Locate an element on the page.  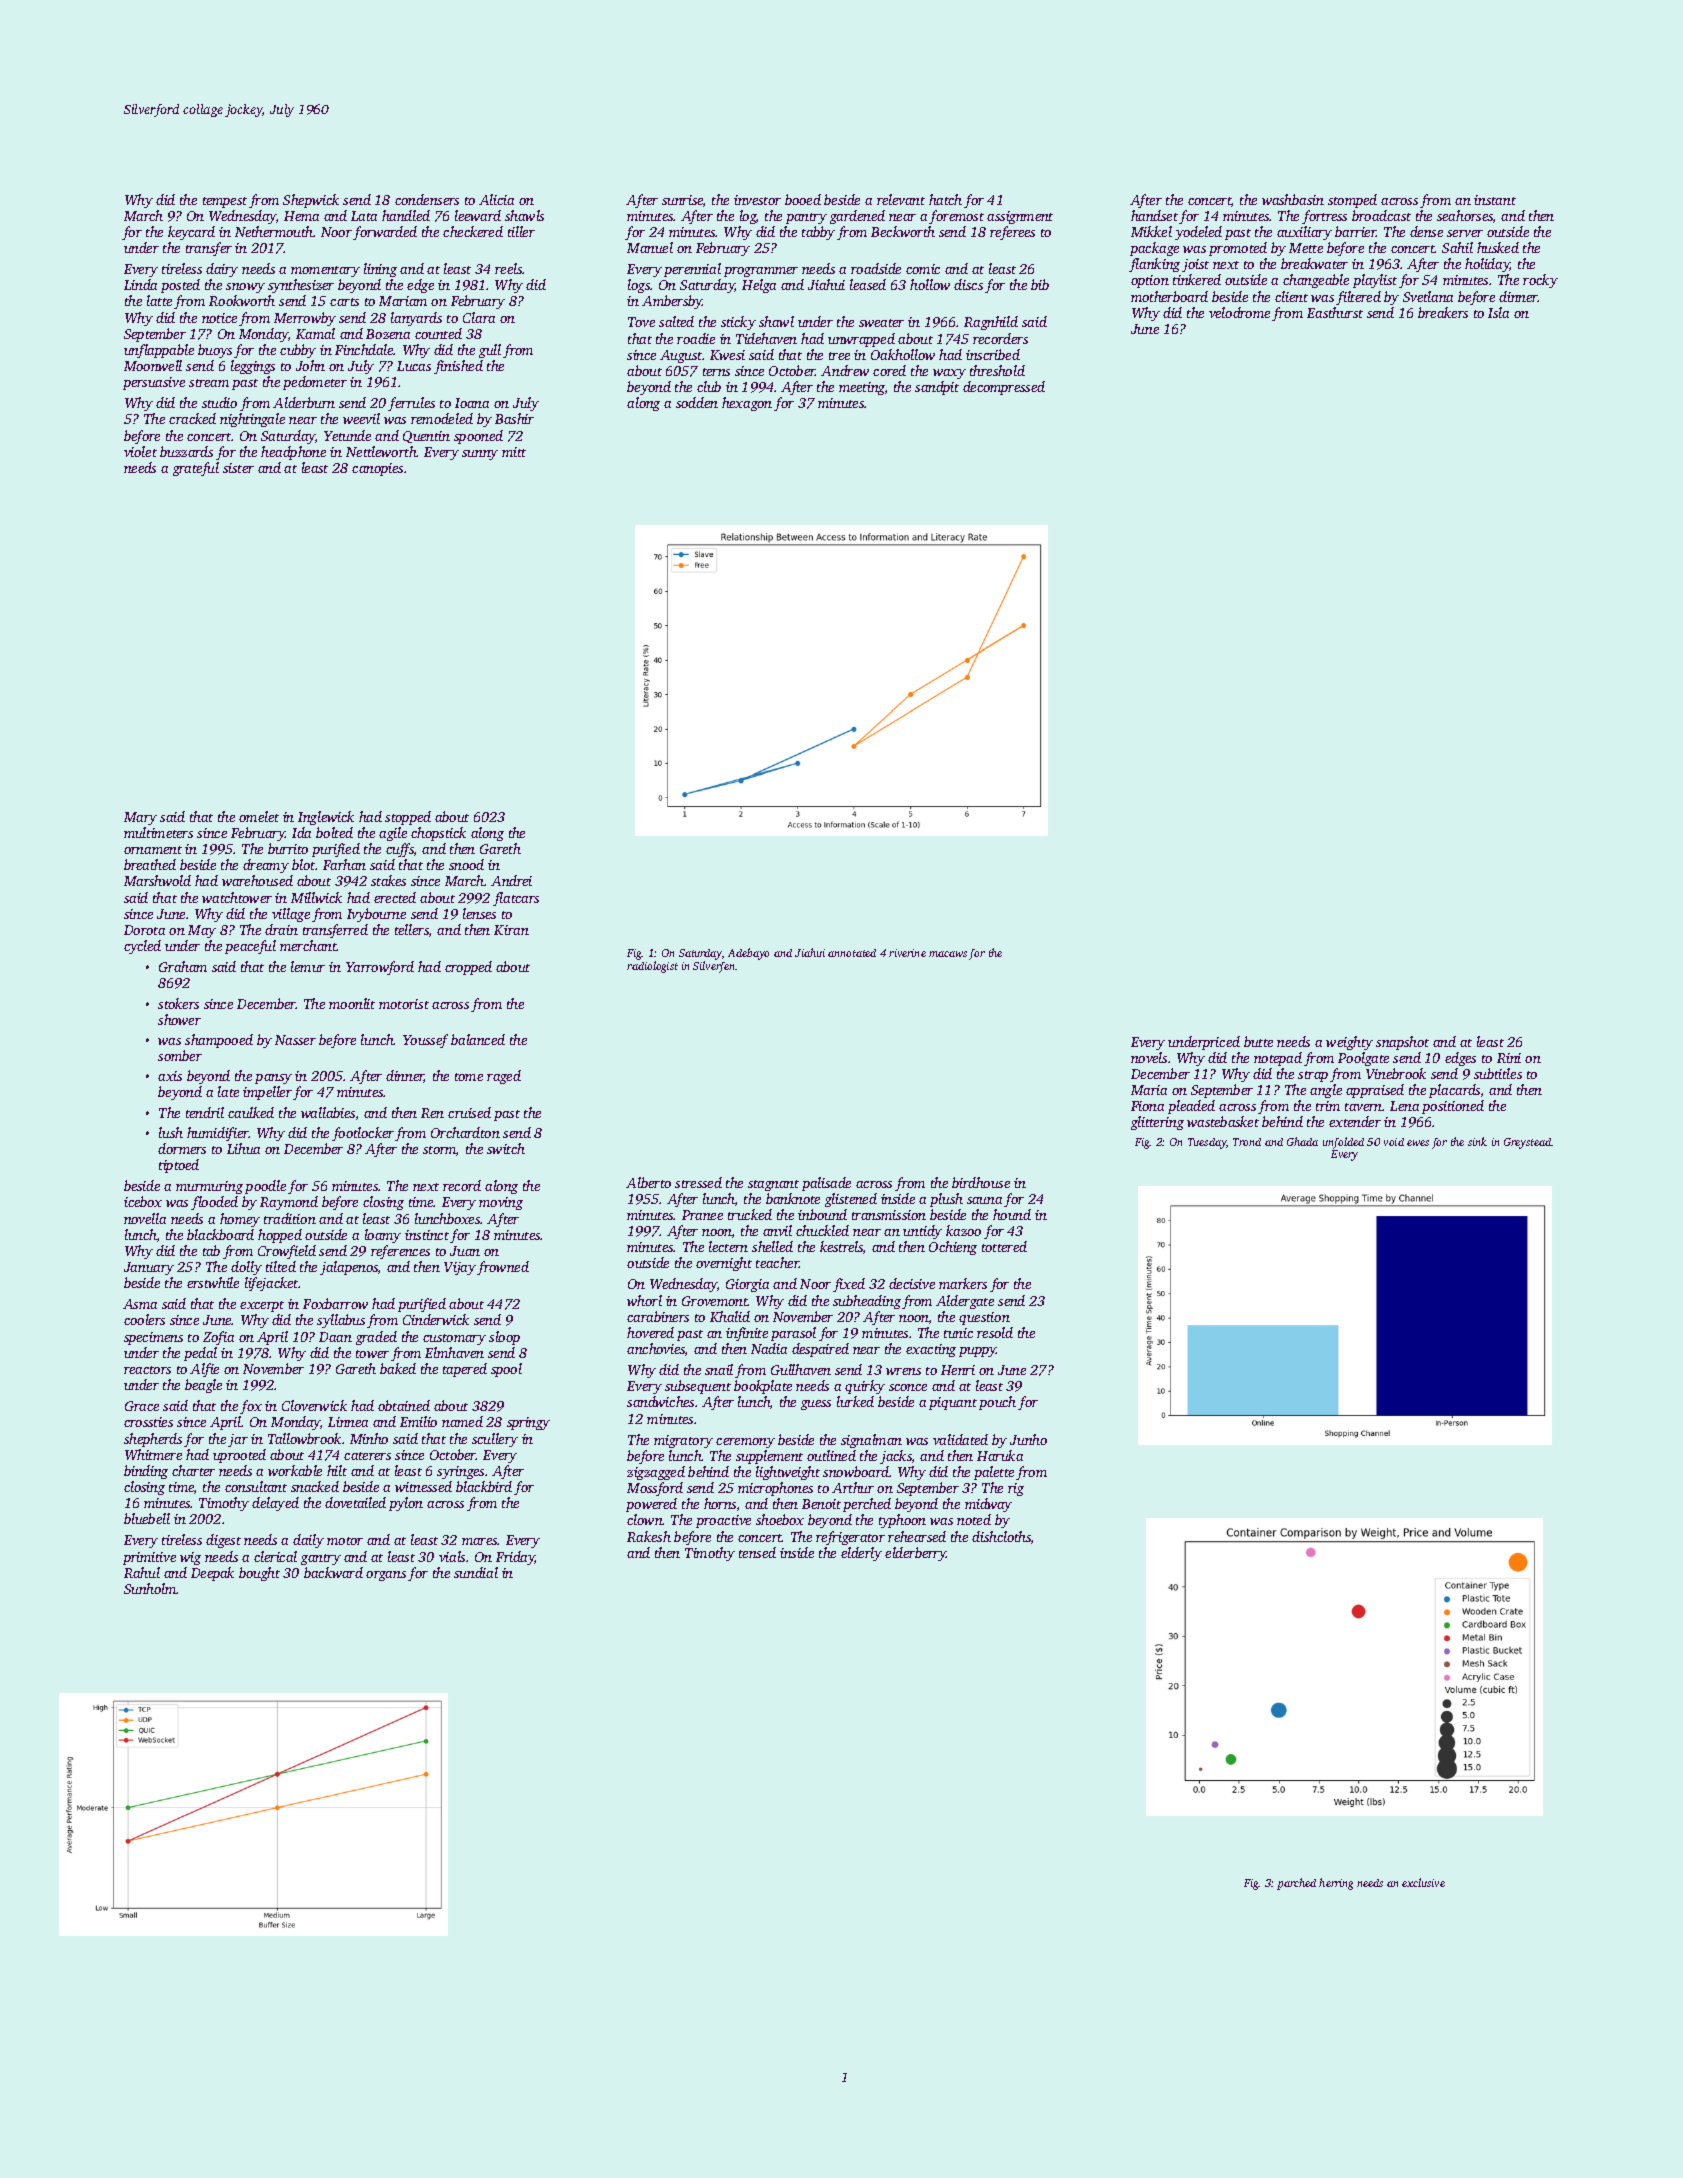
hexagon is located at coordinates (747, 404).
